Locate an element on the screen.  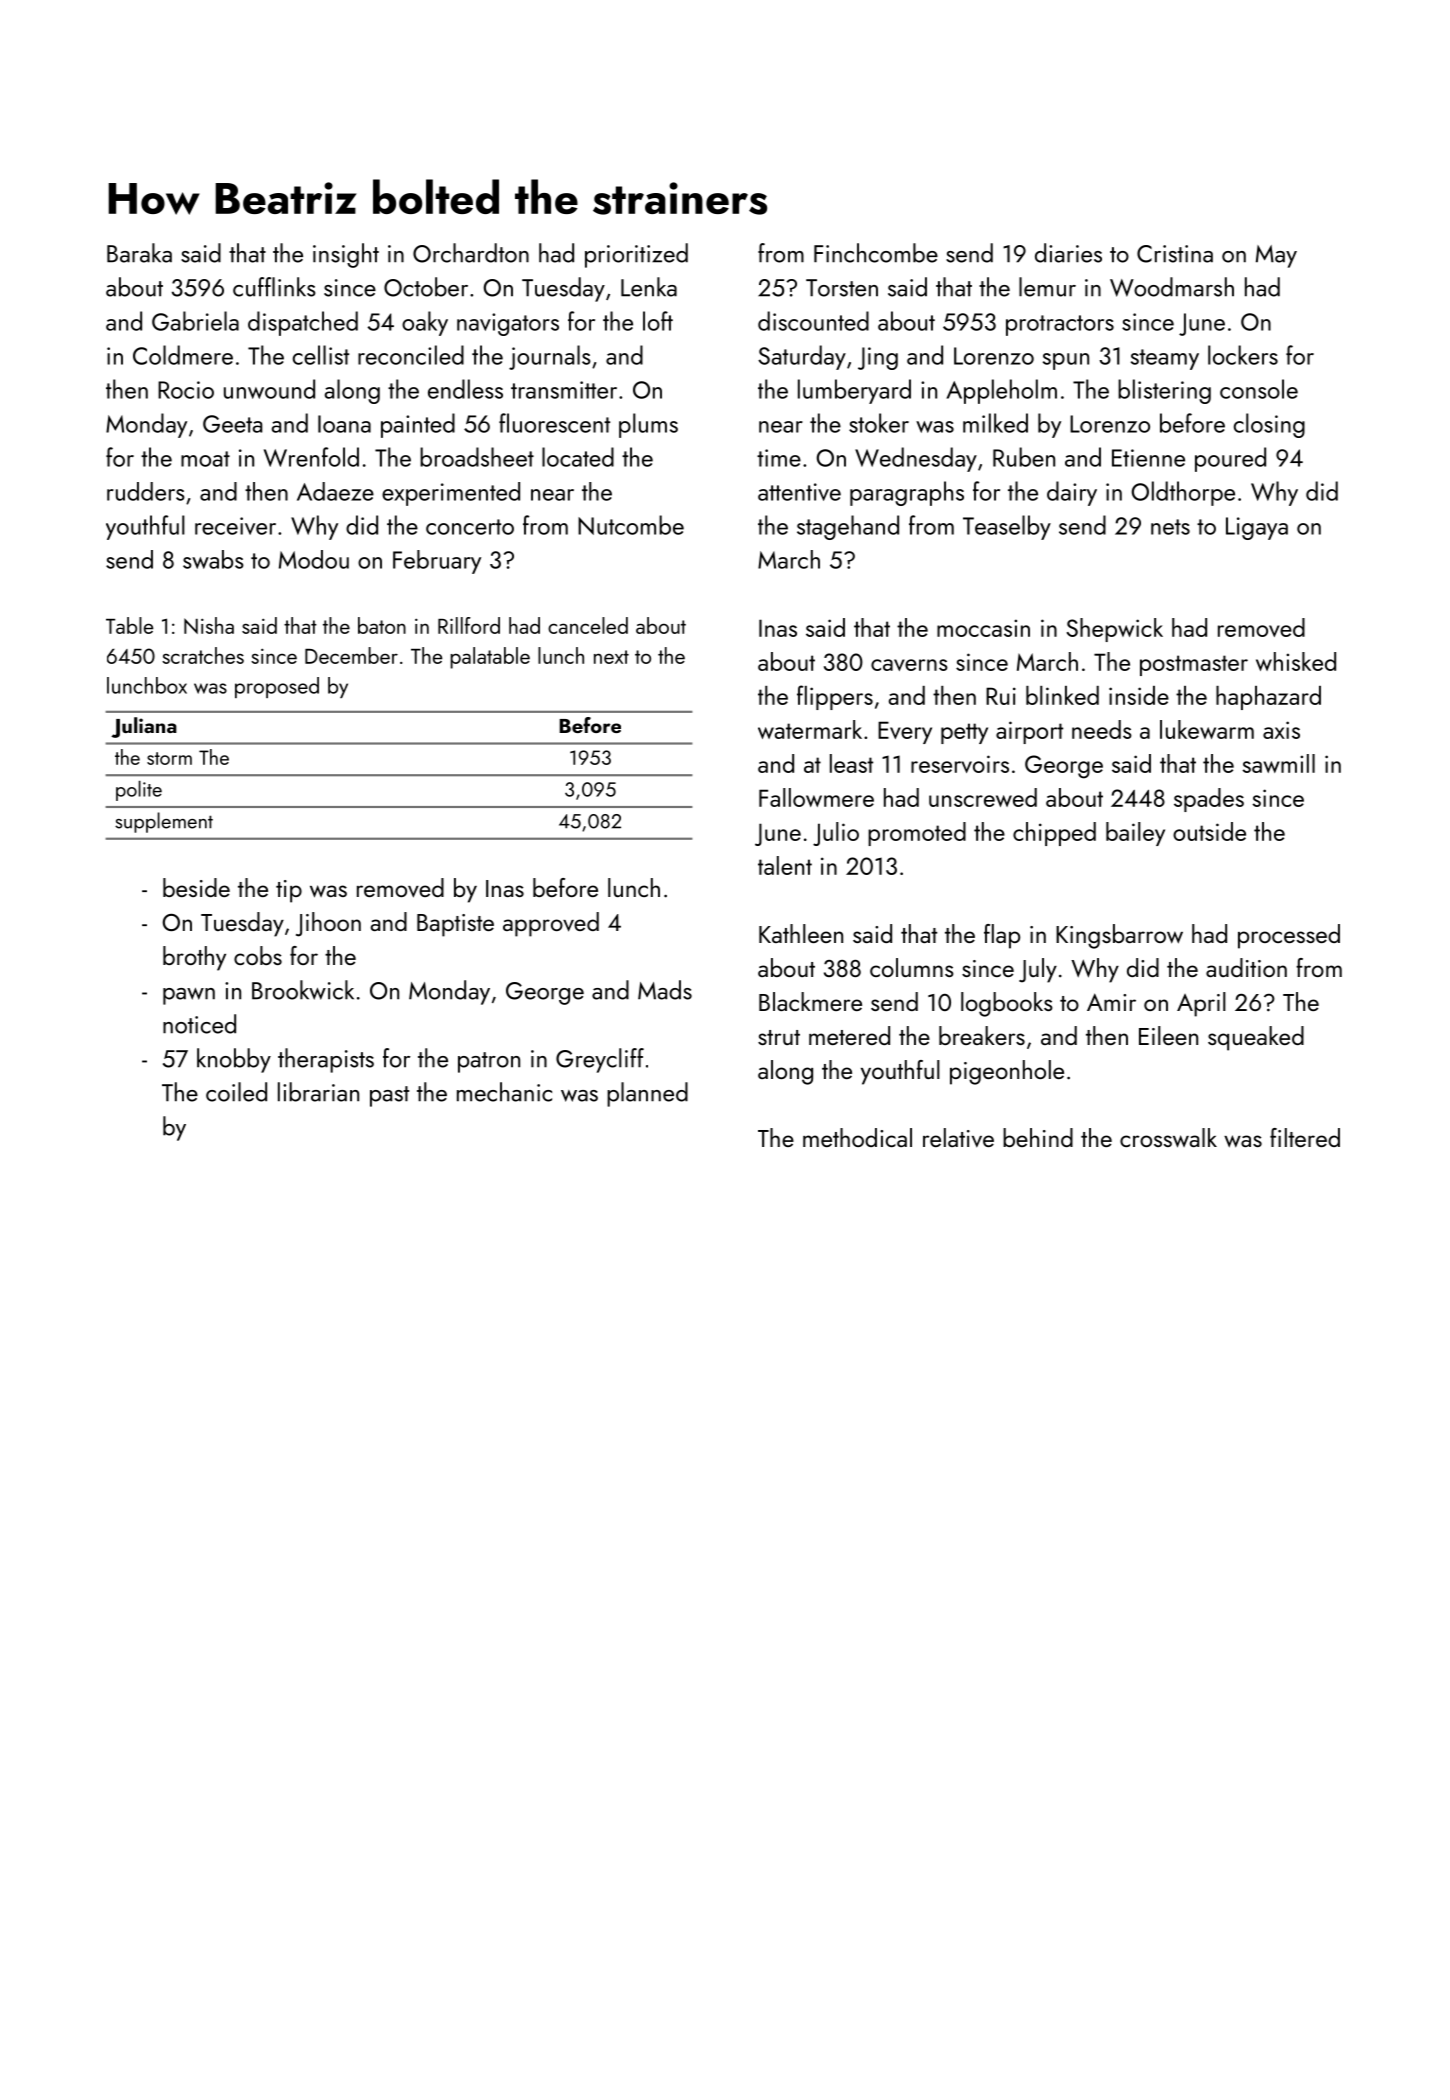
coiled is located at coordinates (236, 1092).
